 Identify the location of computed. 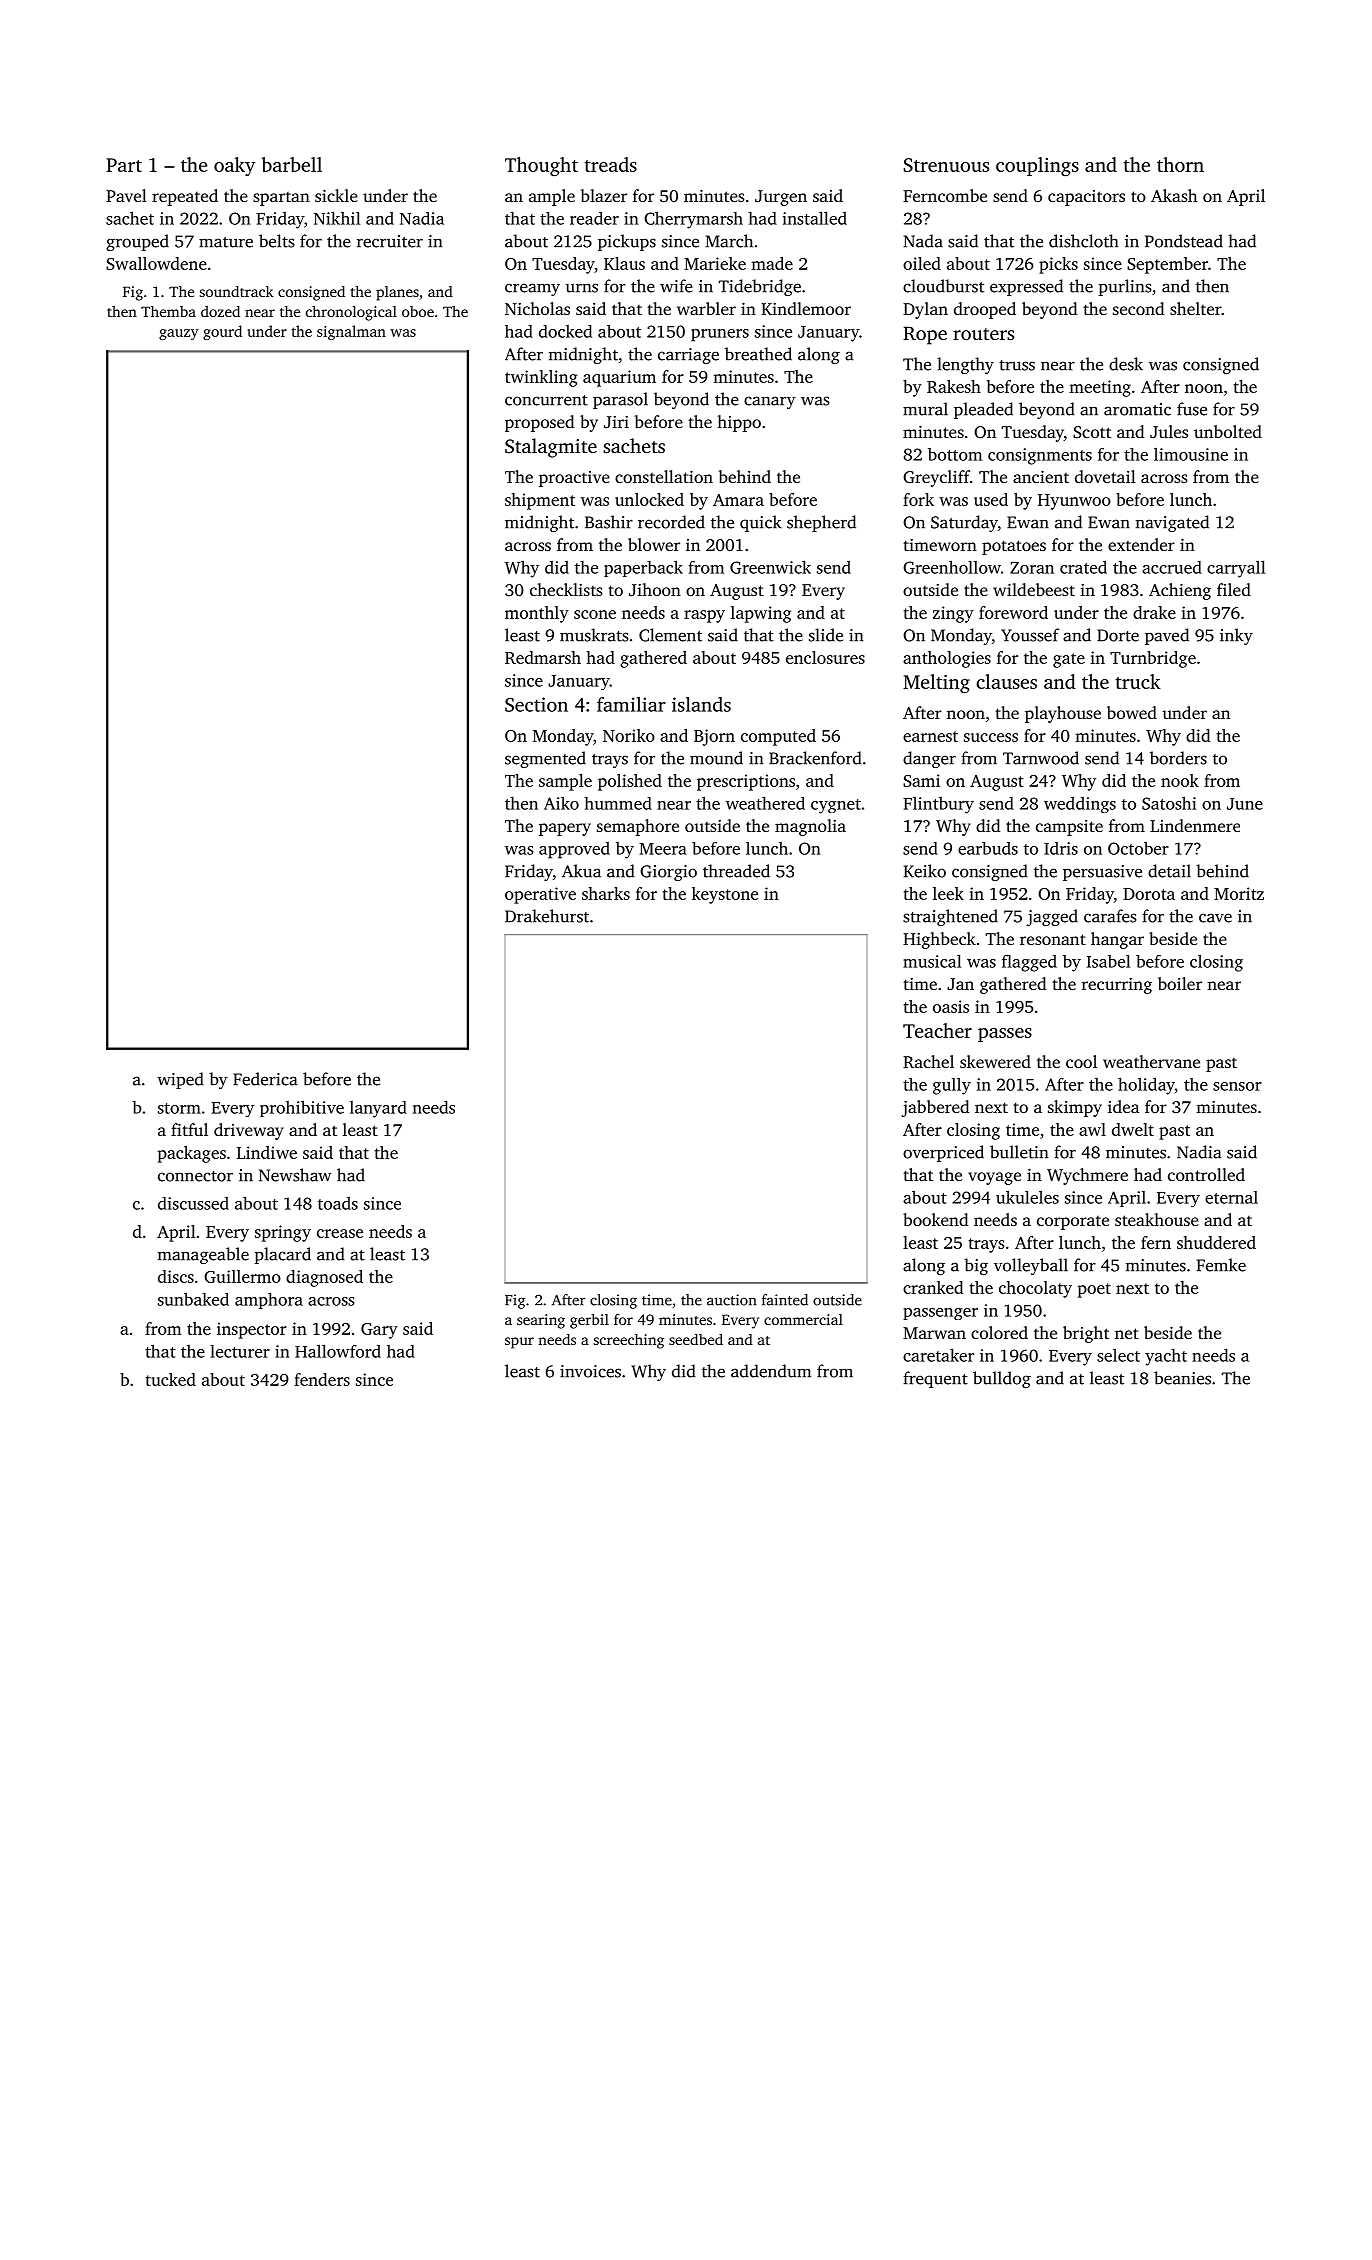
(778, 737).
